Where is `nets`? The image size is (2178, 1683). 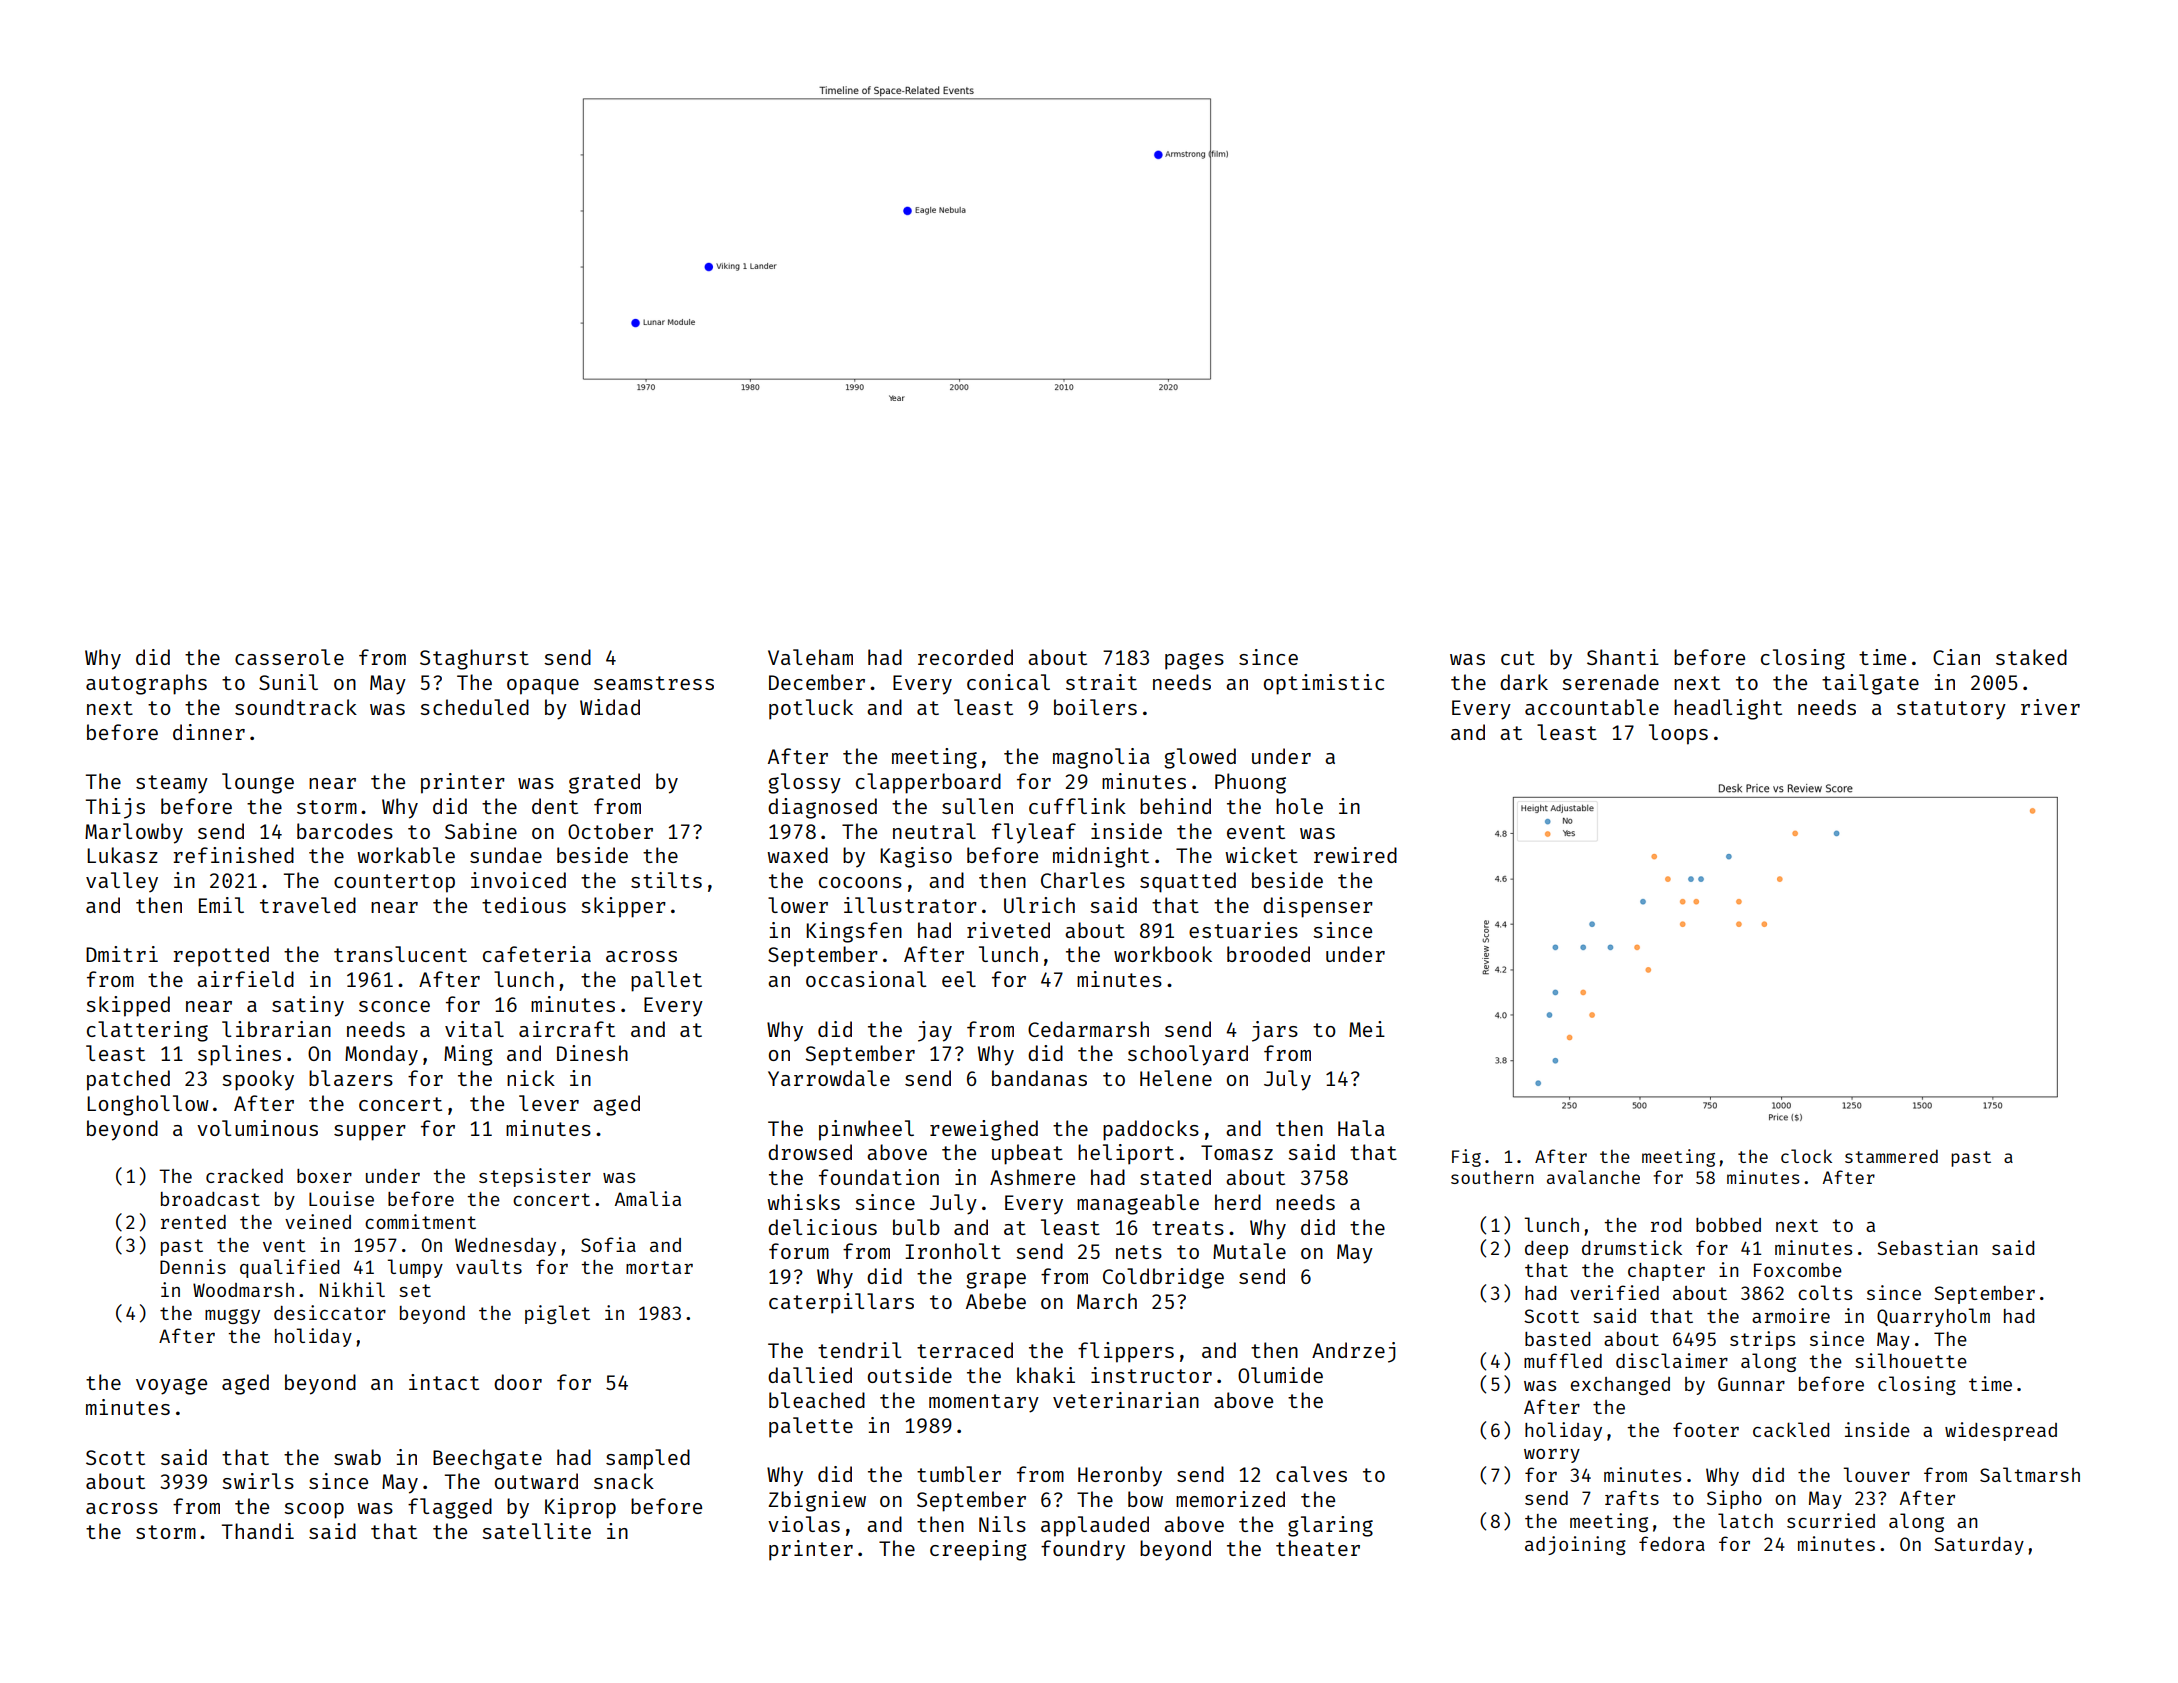 nets is located at coordinates (1139, 1252).
